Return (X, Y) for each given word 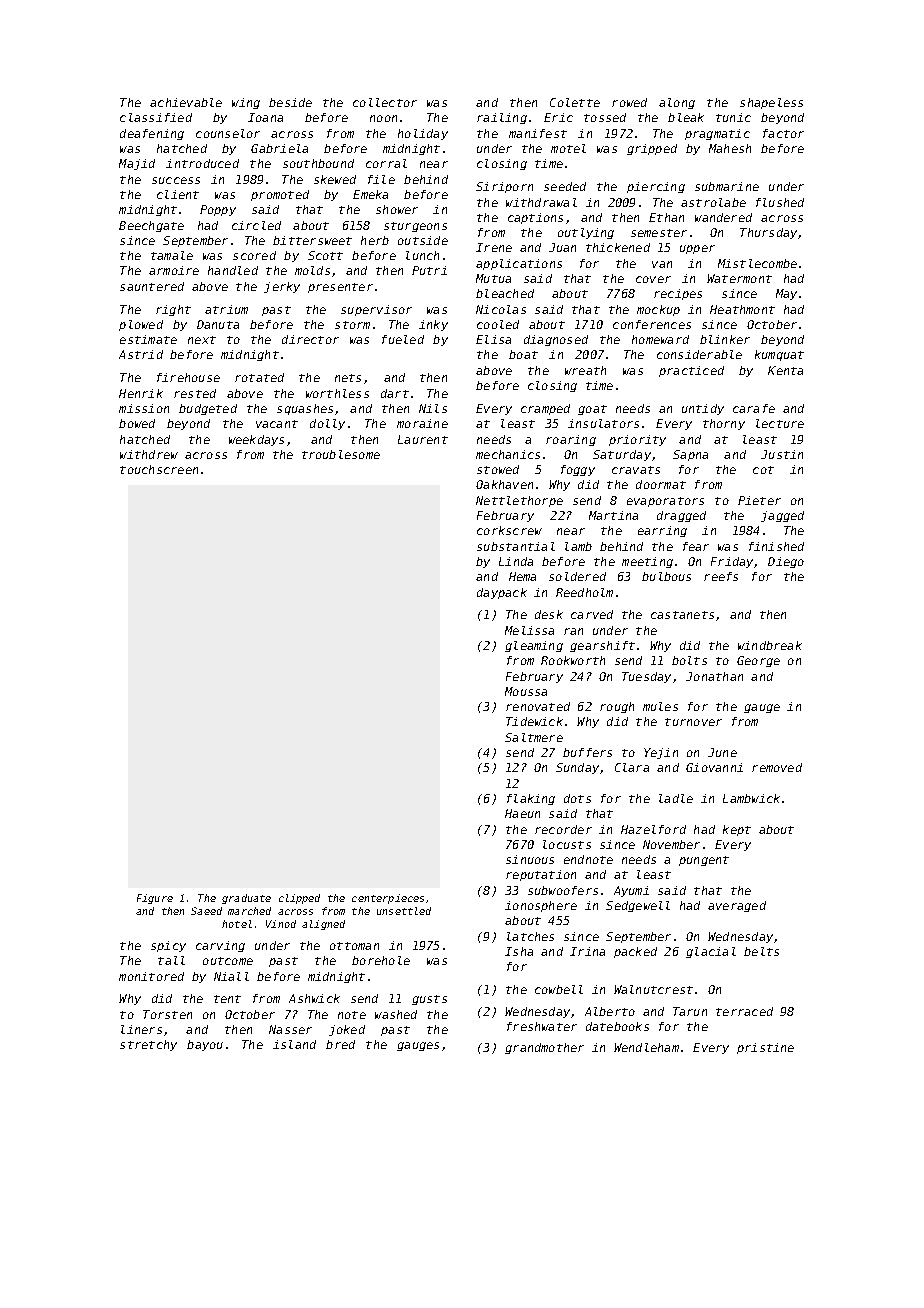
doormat (661, 484)
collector (385, 102)
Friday (732, 562)
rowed (629, 102)
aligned (323, 925)
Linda (516, 561)
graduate (246, 899)
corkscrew (509, 530)
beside (290, 102)
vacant (277, 424)
